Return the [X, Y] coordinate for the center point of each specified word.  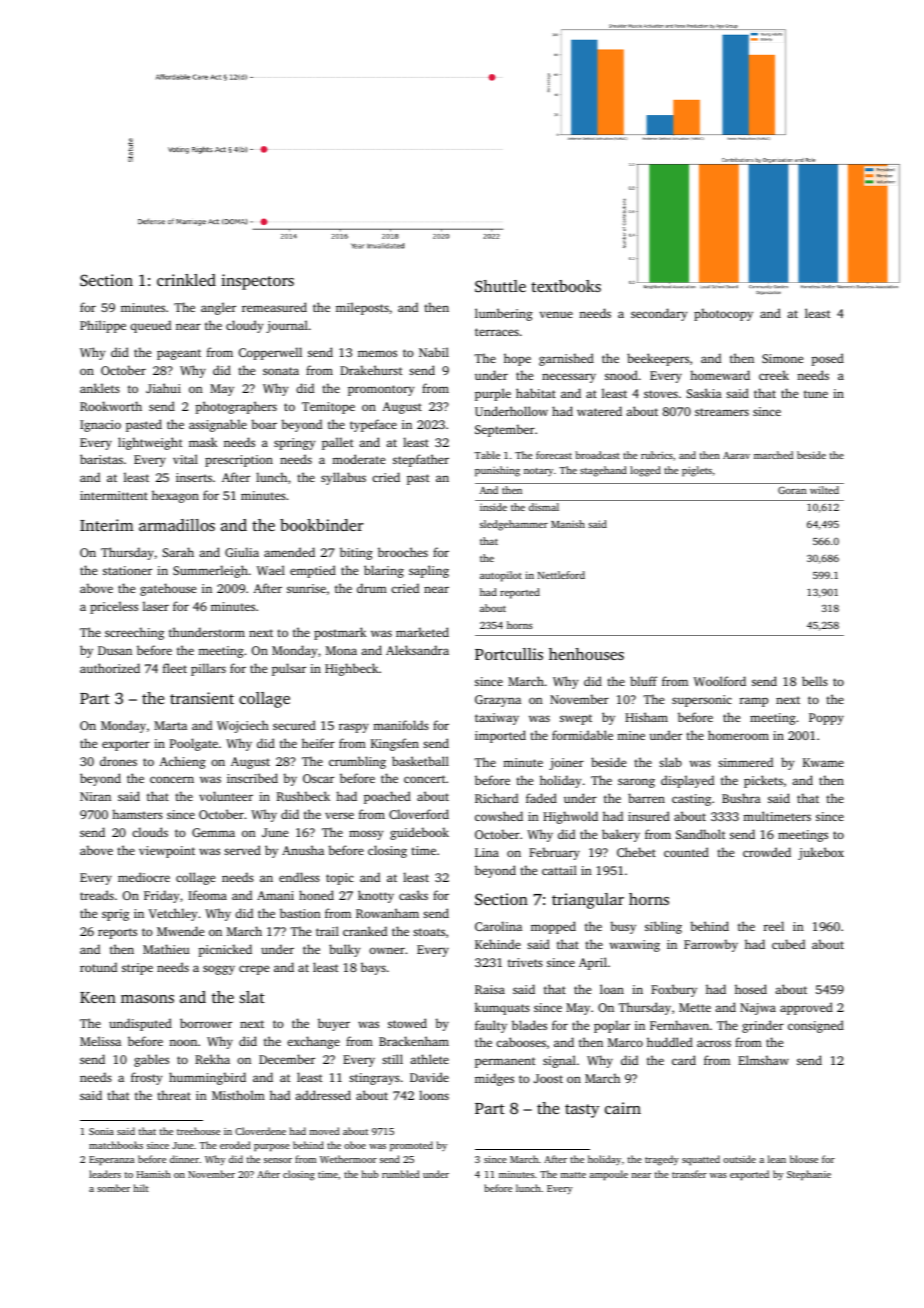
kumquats [502, 1008]
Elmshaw [763, 1060]
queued [150, 326]
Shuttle [500, 286]
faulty [491, 1026]
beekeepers [658, 359]
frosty [146, 1078]
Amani [275, 895]
